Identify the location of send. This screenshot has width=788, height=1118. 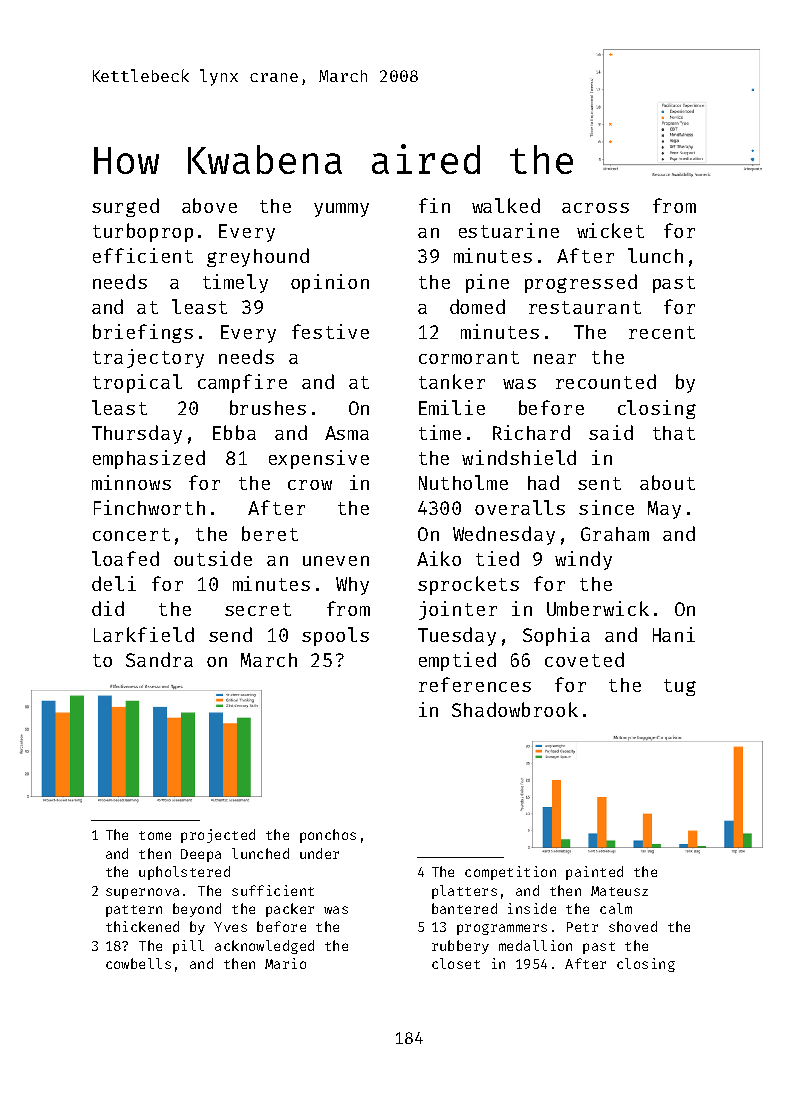
(230, 634).
